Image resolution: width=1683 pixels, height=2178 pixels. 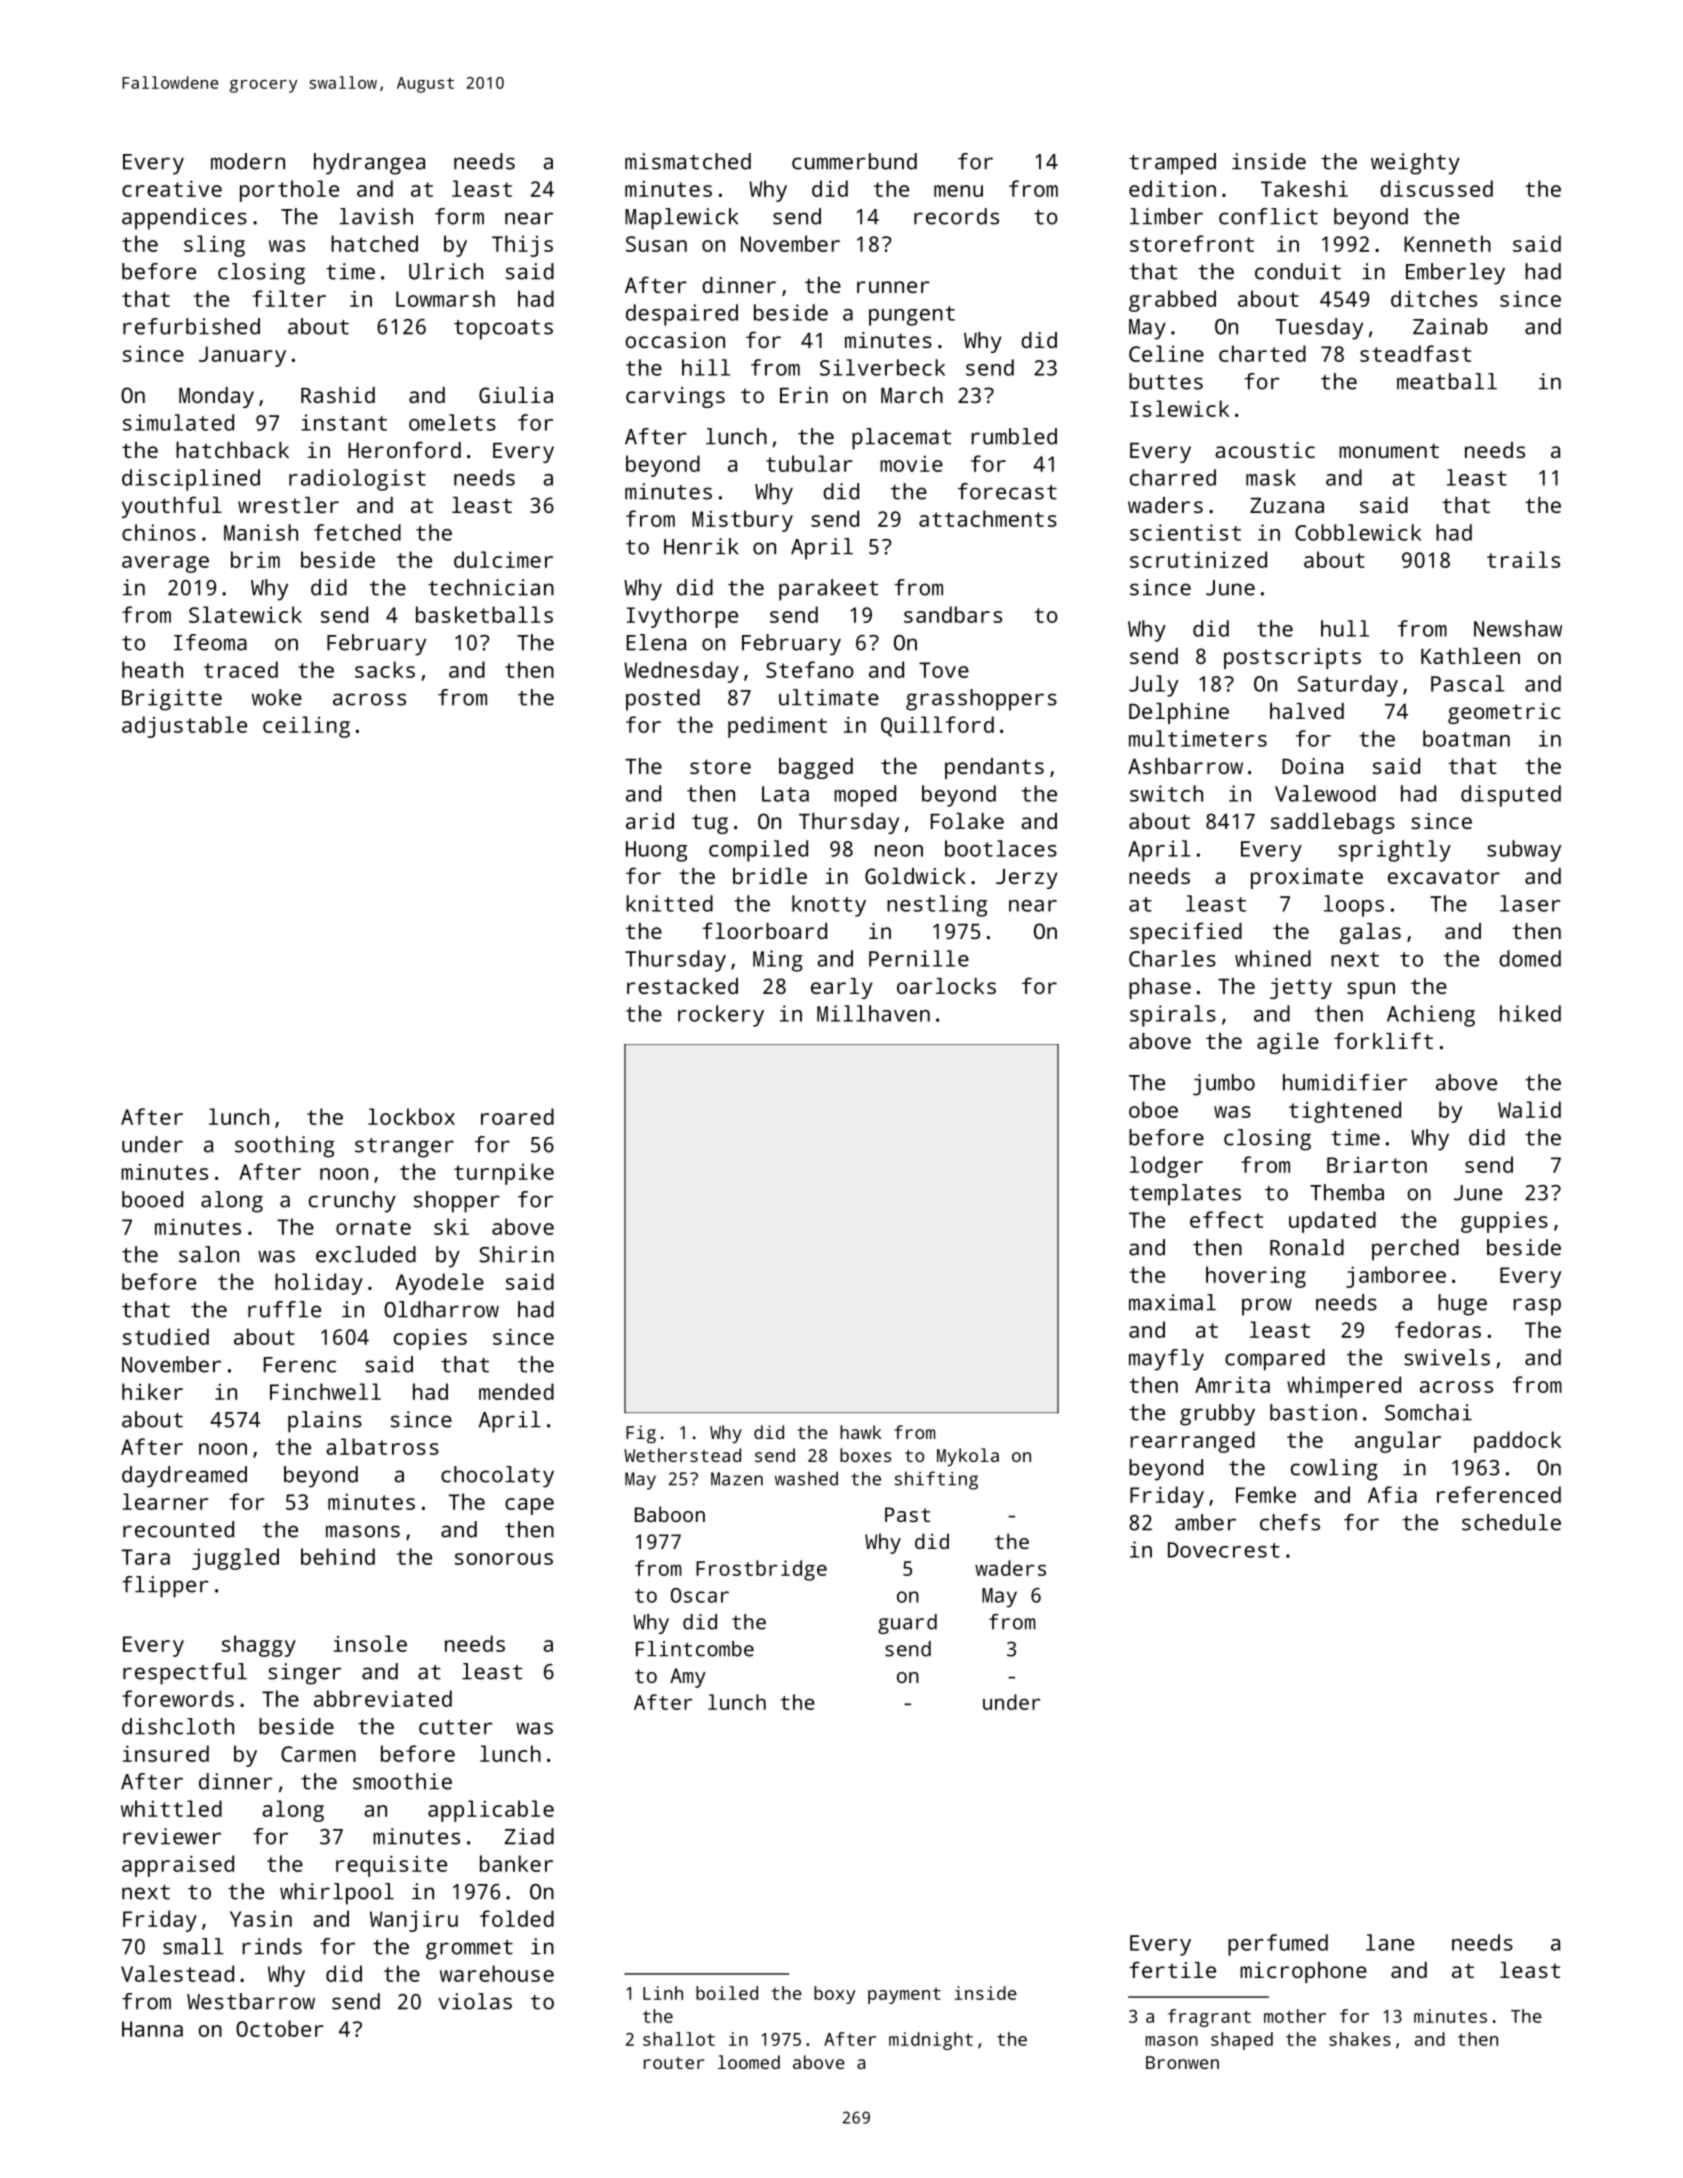 What do you see at coordinates (369, 164) in the document?
I see `hydrangea` at bounding box center [369, 164].
